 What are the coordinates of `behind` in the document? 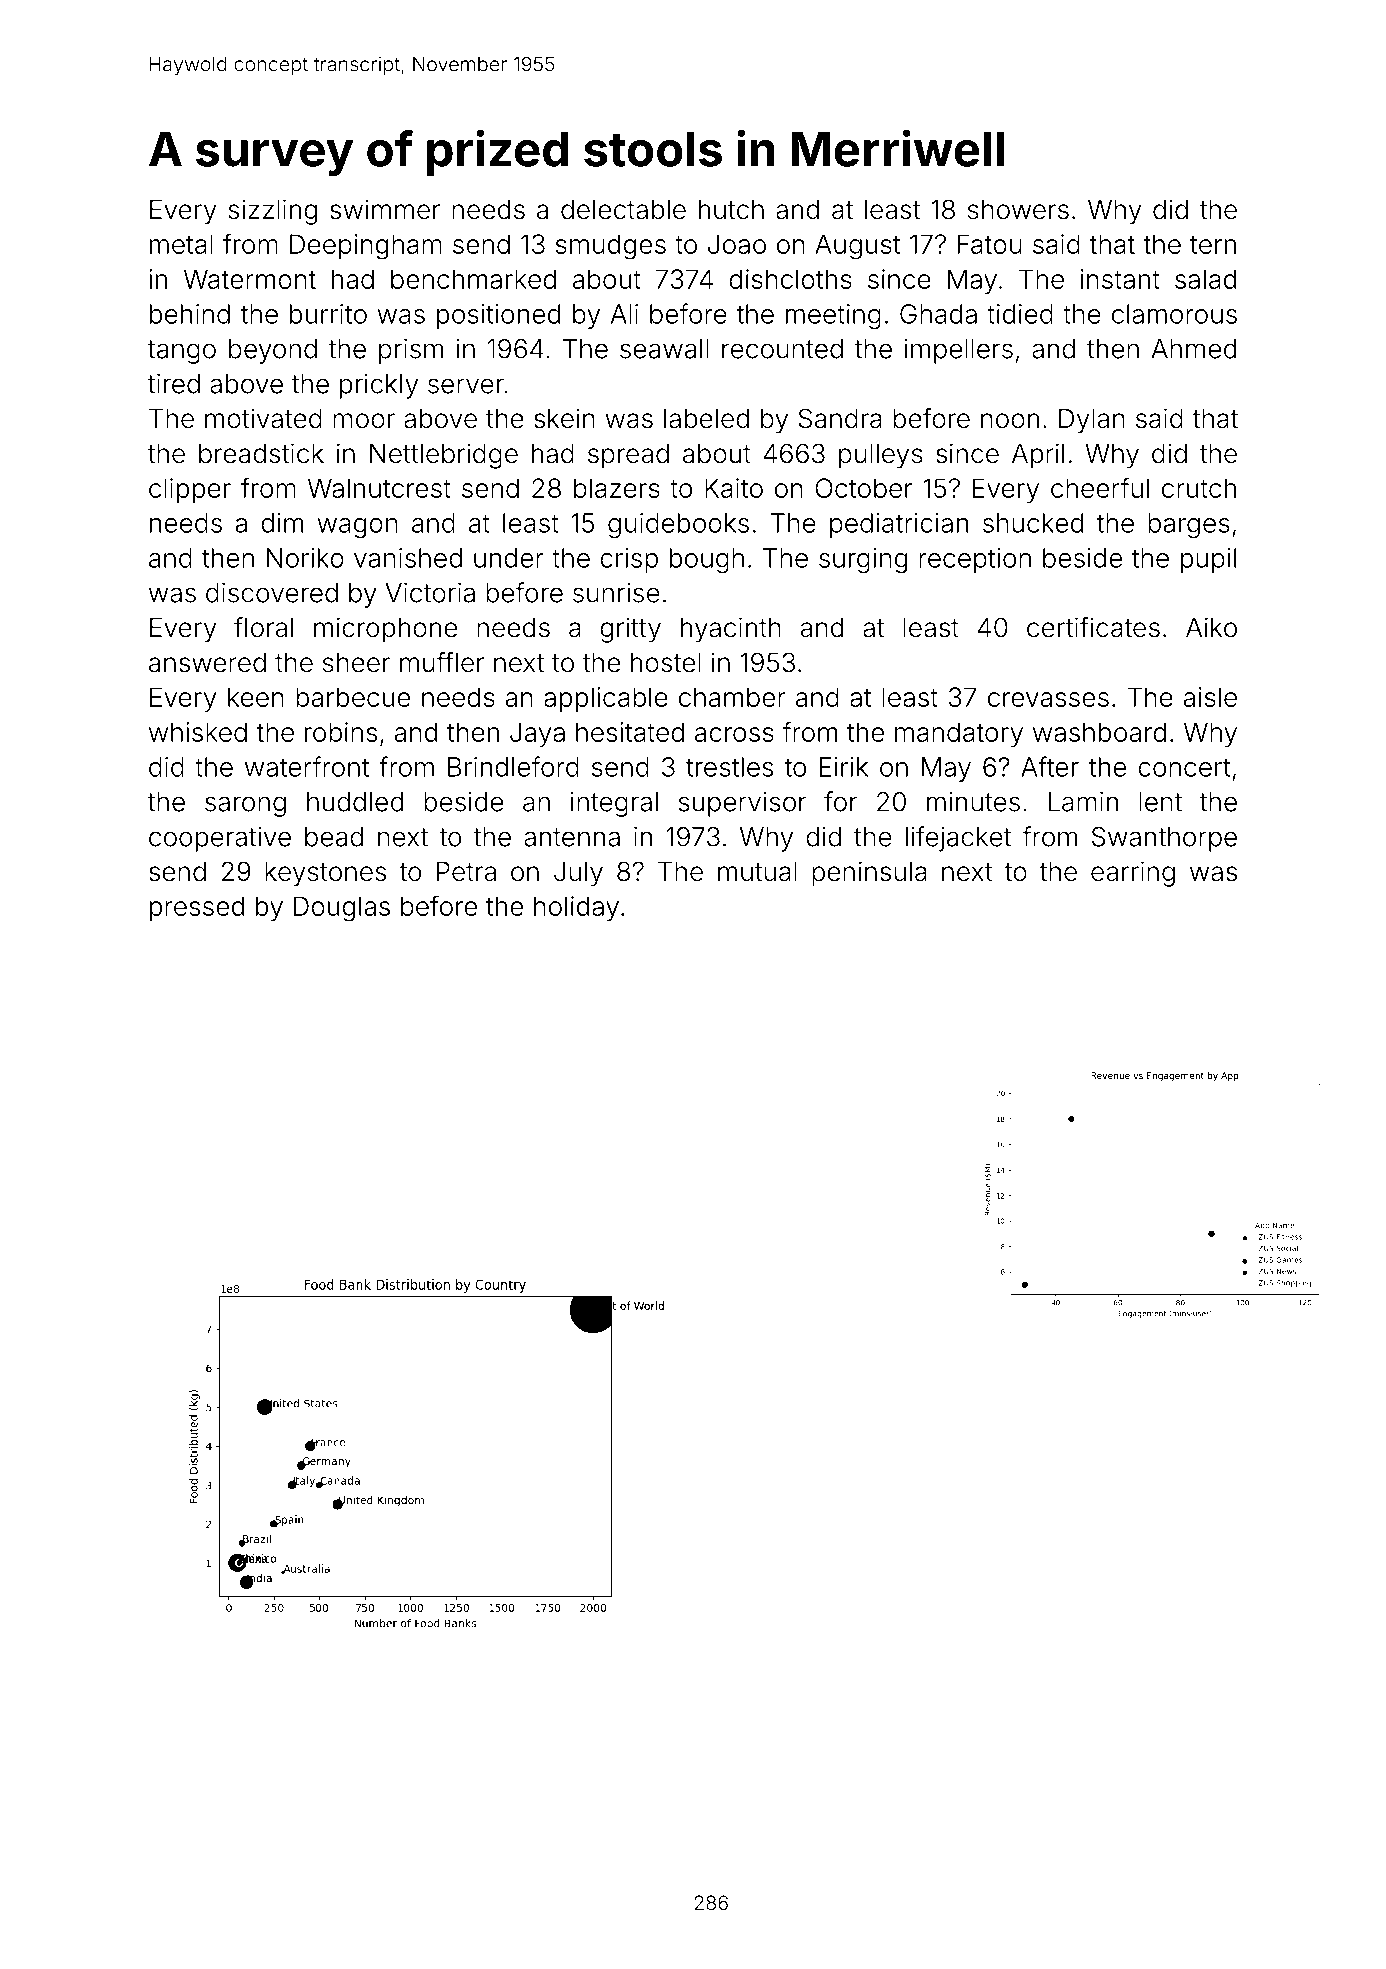 It's located at (190, 314).
